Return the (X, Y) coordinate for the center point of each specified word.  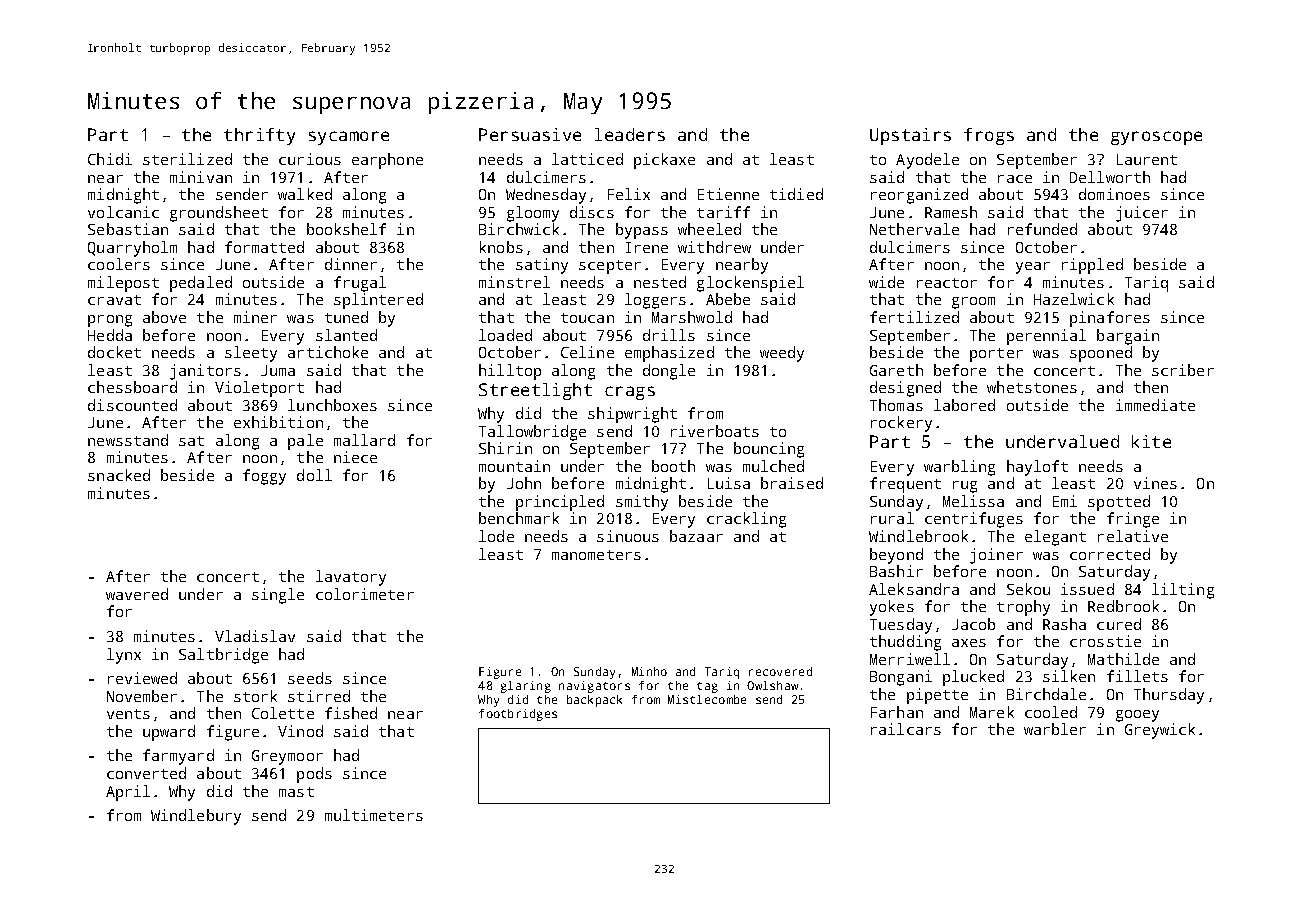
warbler (1055, 729)
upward (169, 733)
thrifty (259, 136)
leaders (630, 134)
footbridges (518, 715)
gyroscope (1156, 138)
